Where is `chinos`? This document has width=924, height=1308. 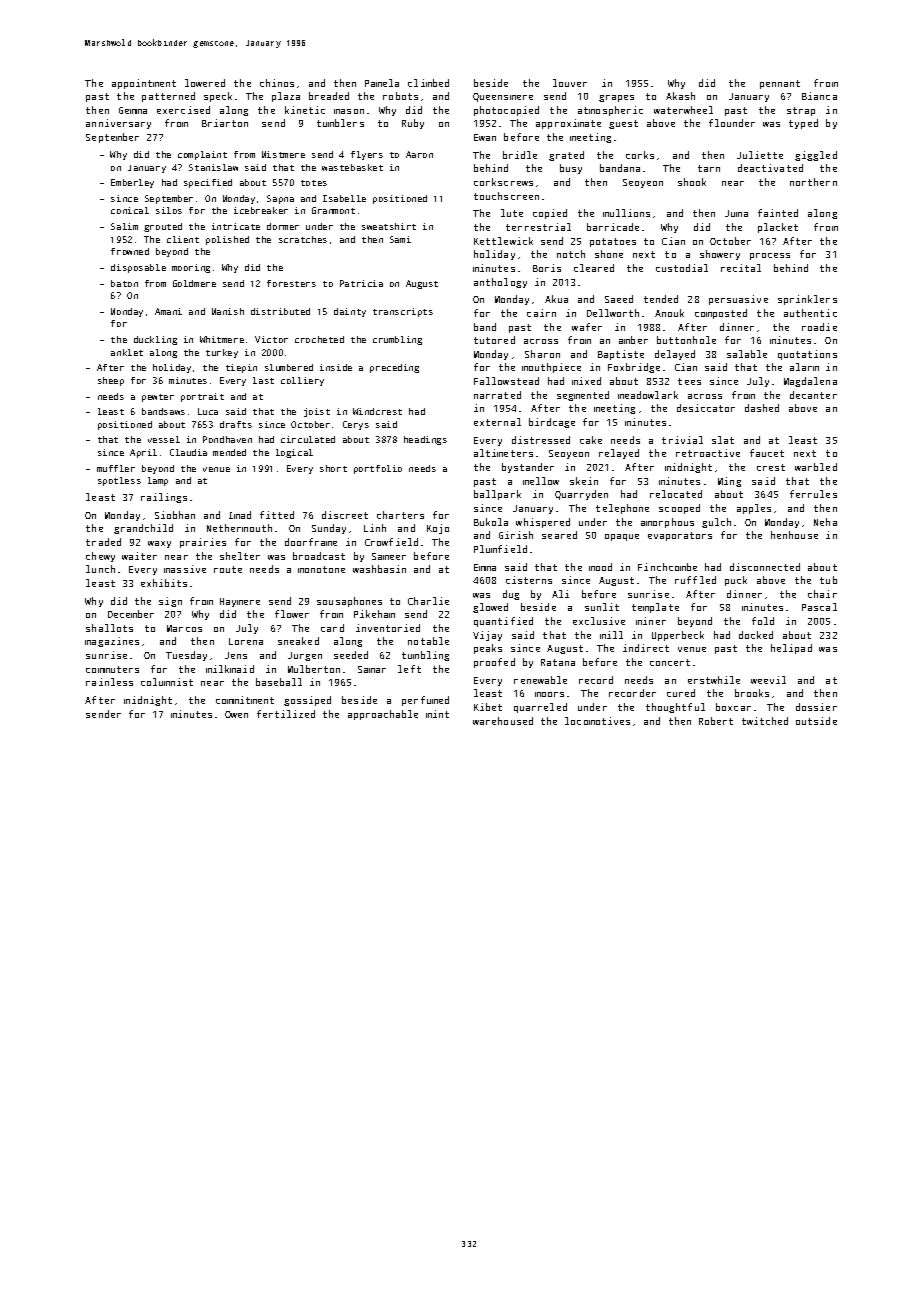 chinos is located at coordinates (277, 83).
